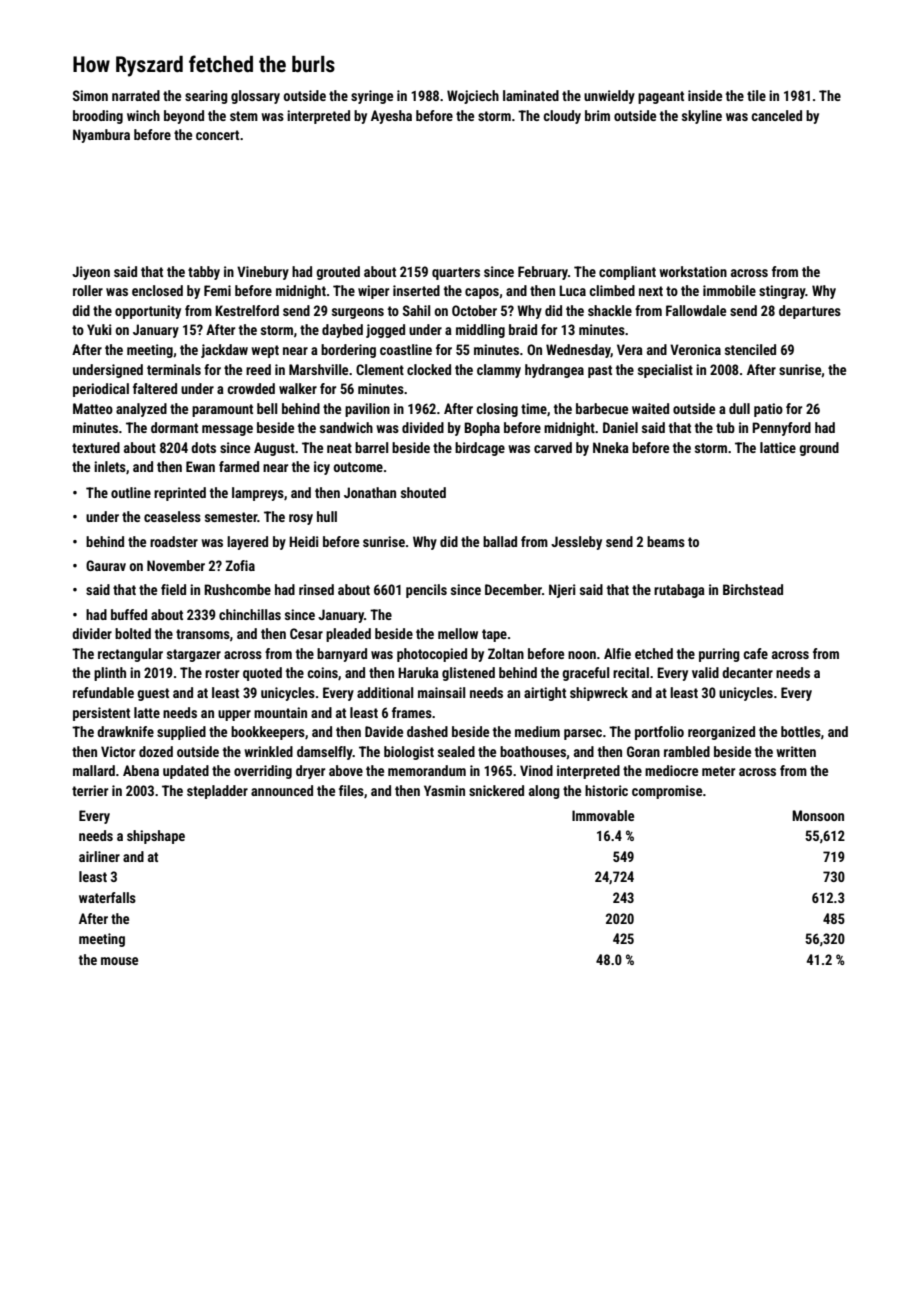 The width and height of the document is (924, 1308). What do you see at coordinates (719, 655) in the document?
I see `purring` at bounding box center [719, 655].
